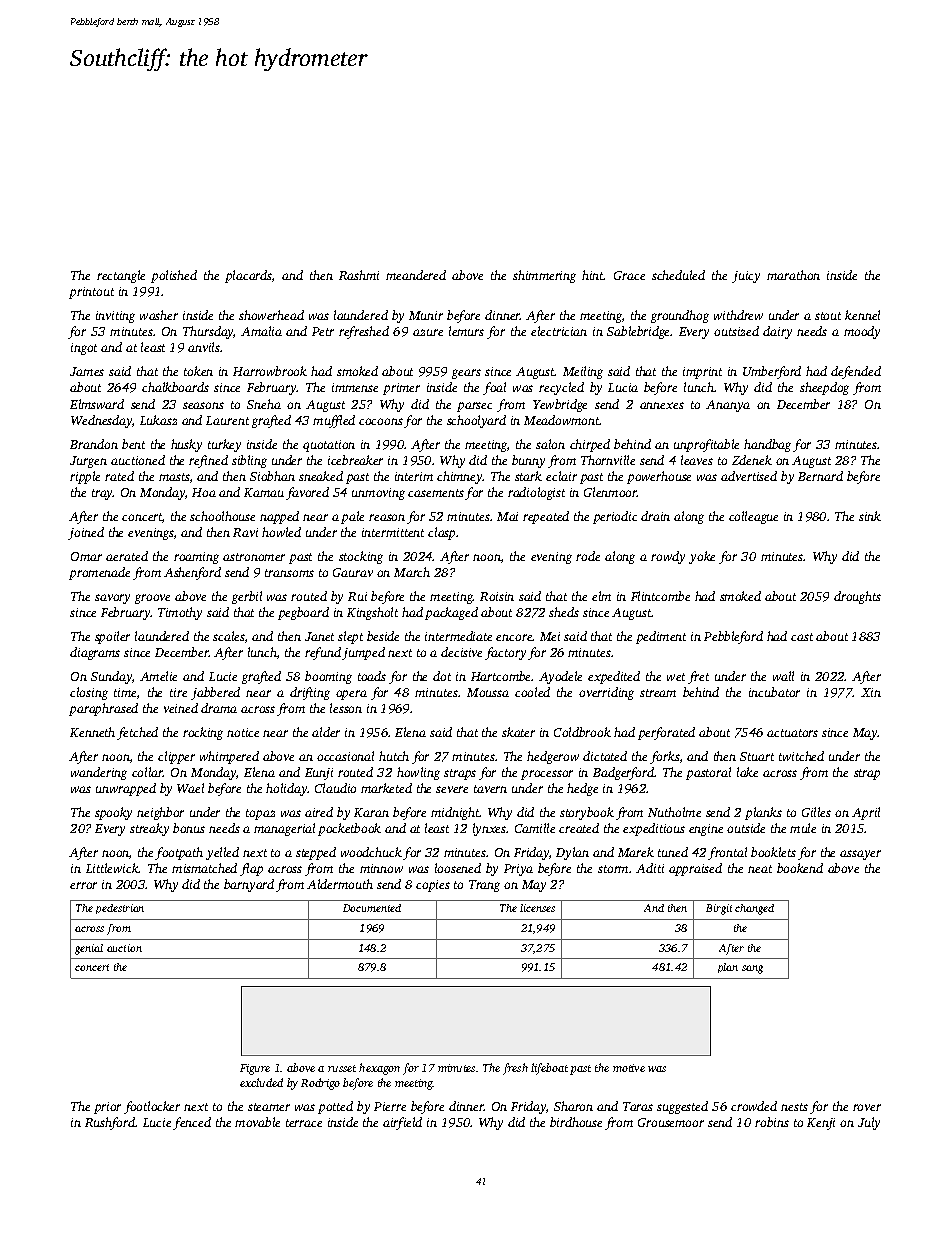 The width and height of the screenshot is (952, 1233). Describe the element at coordinates (102, 421) in the screenshot. I see `Wednesday` at that location.
